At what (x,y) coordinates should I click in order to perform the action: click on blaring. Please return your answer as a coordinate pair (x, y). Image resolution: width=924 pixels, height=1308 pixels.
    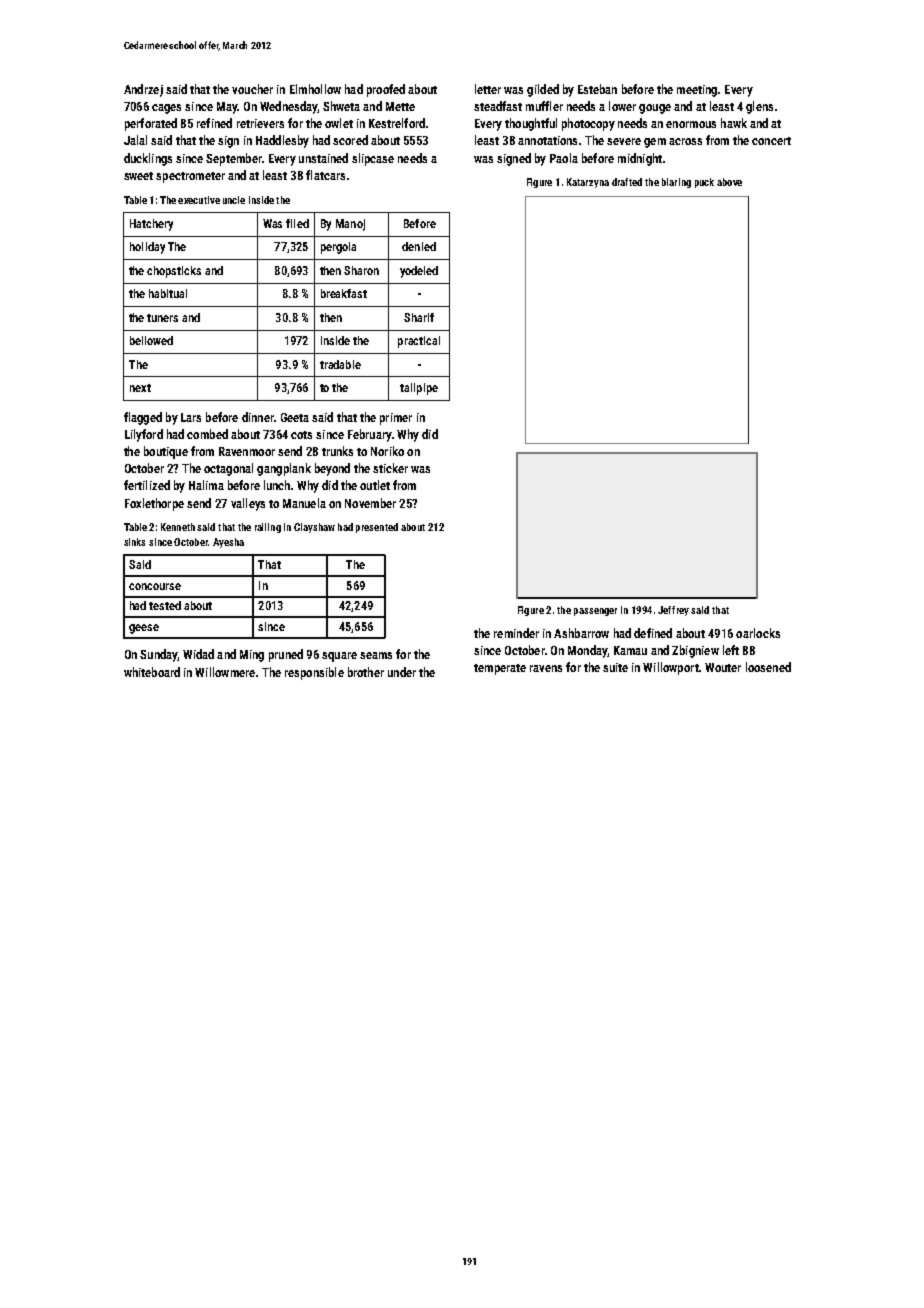
    Looking at the image, I should click on (676, 183).
